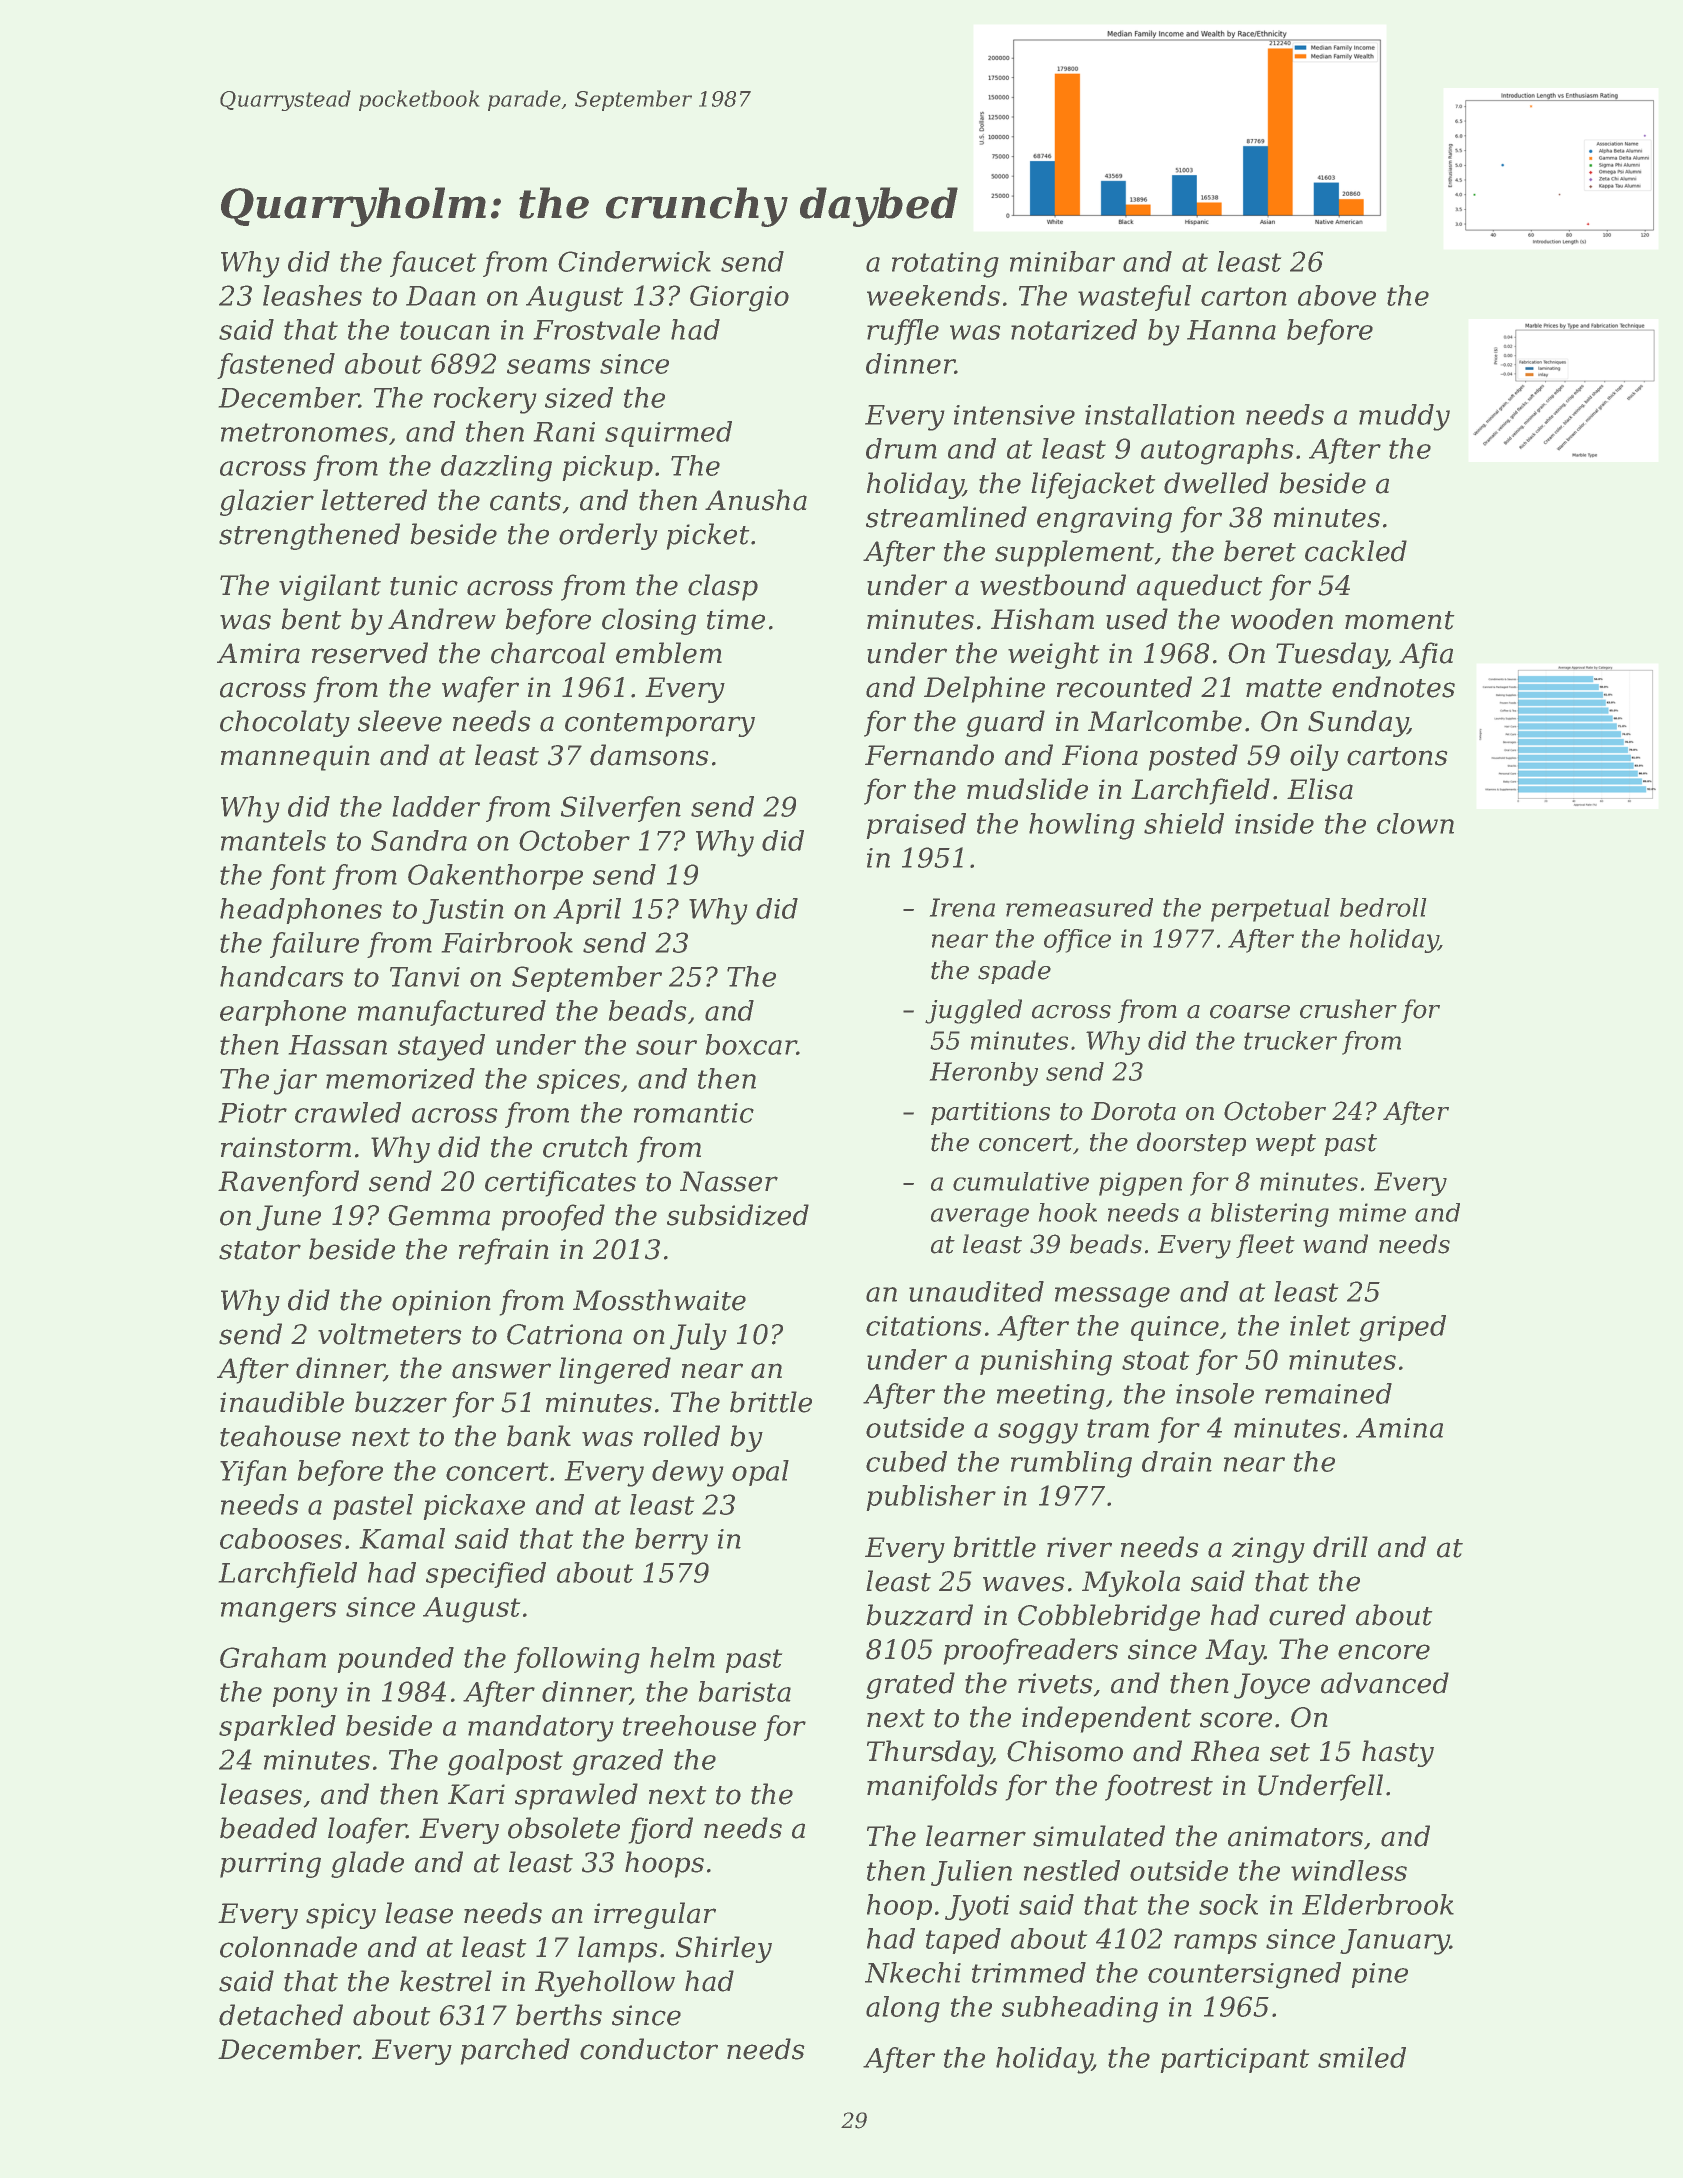 This document has height=2178, width=1683. I want to click on crusher, so click(1348, 1009).
